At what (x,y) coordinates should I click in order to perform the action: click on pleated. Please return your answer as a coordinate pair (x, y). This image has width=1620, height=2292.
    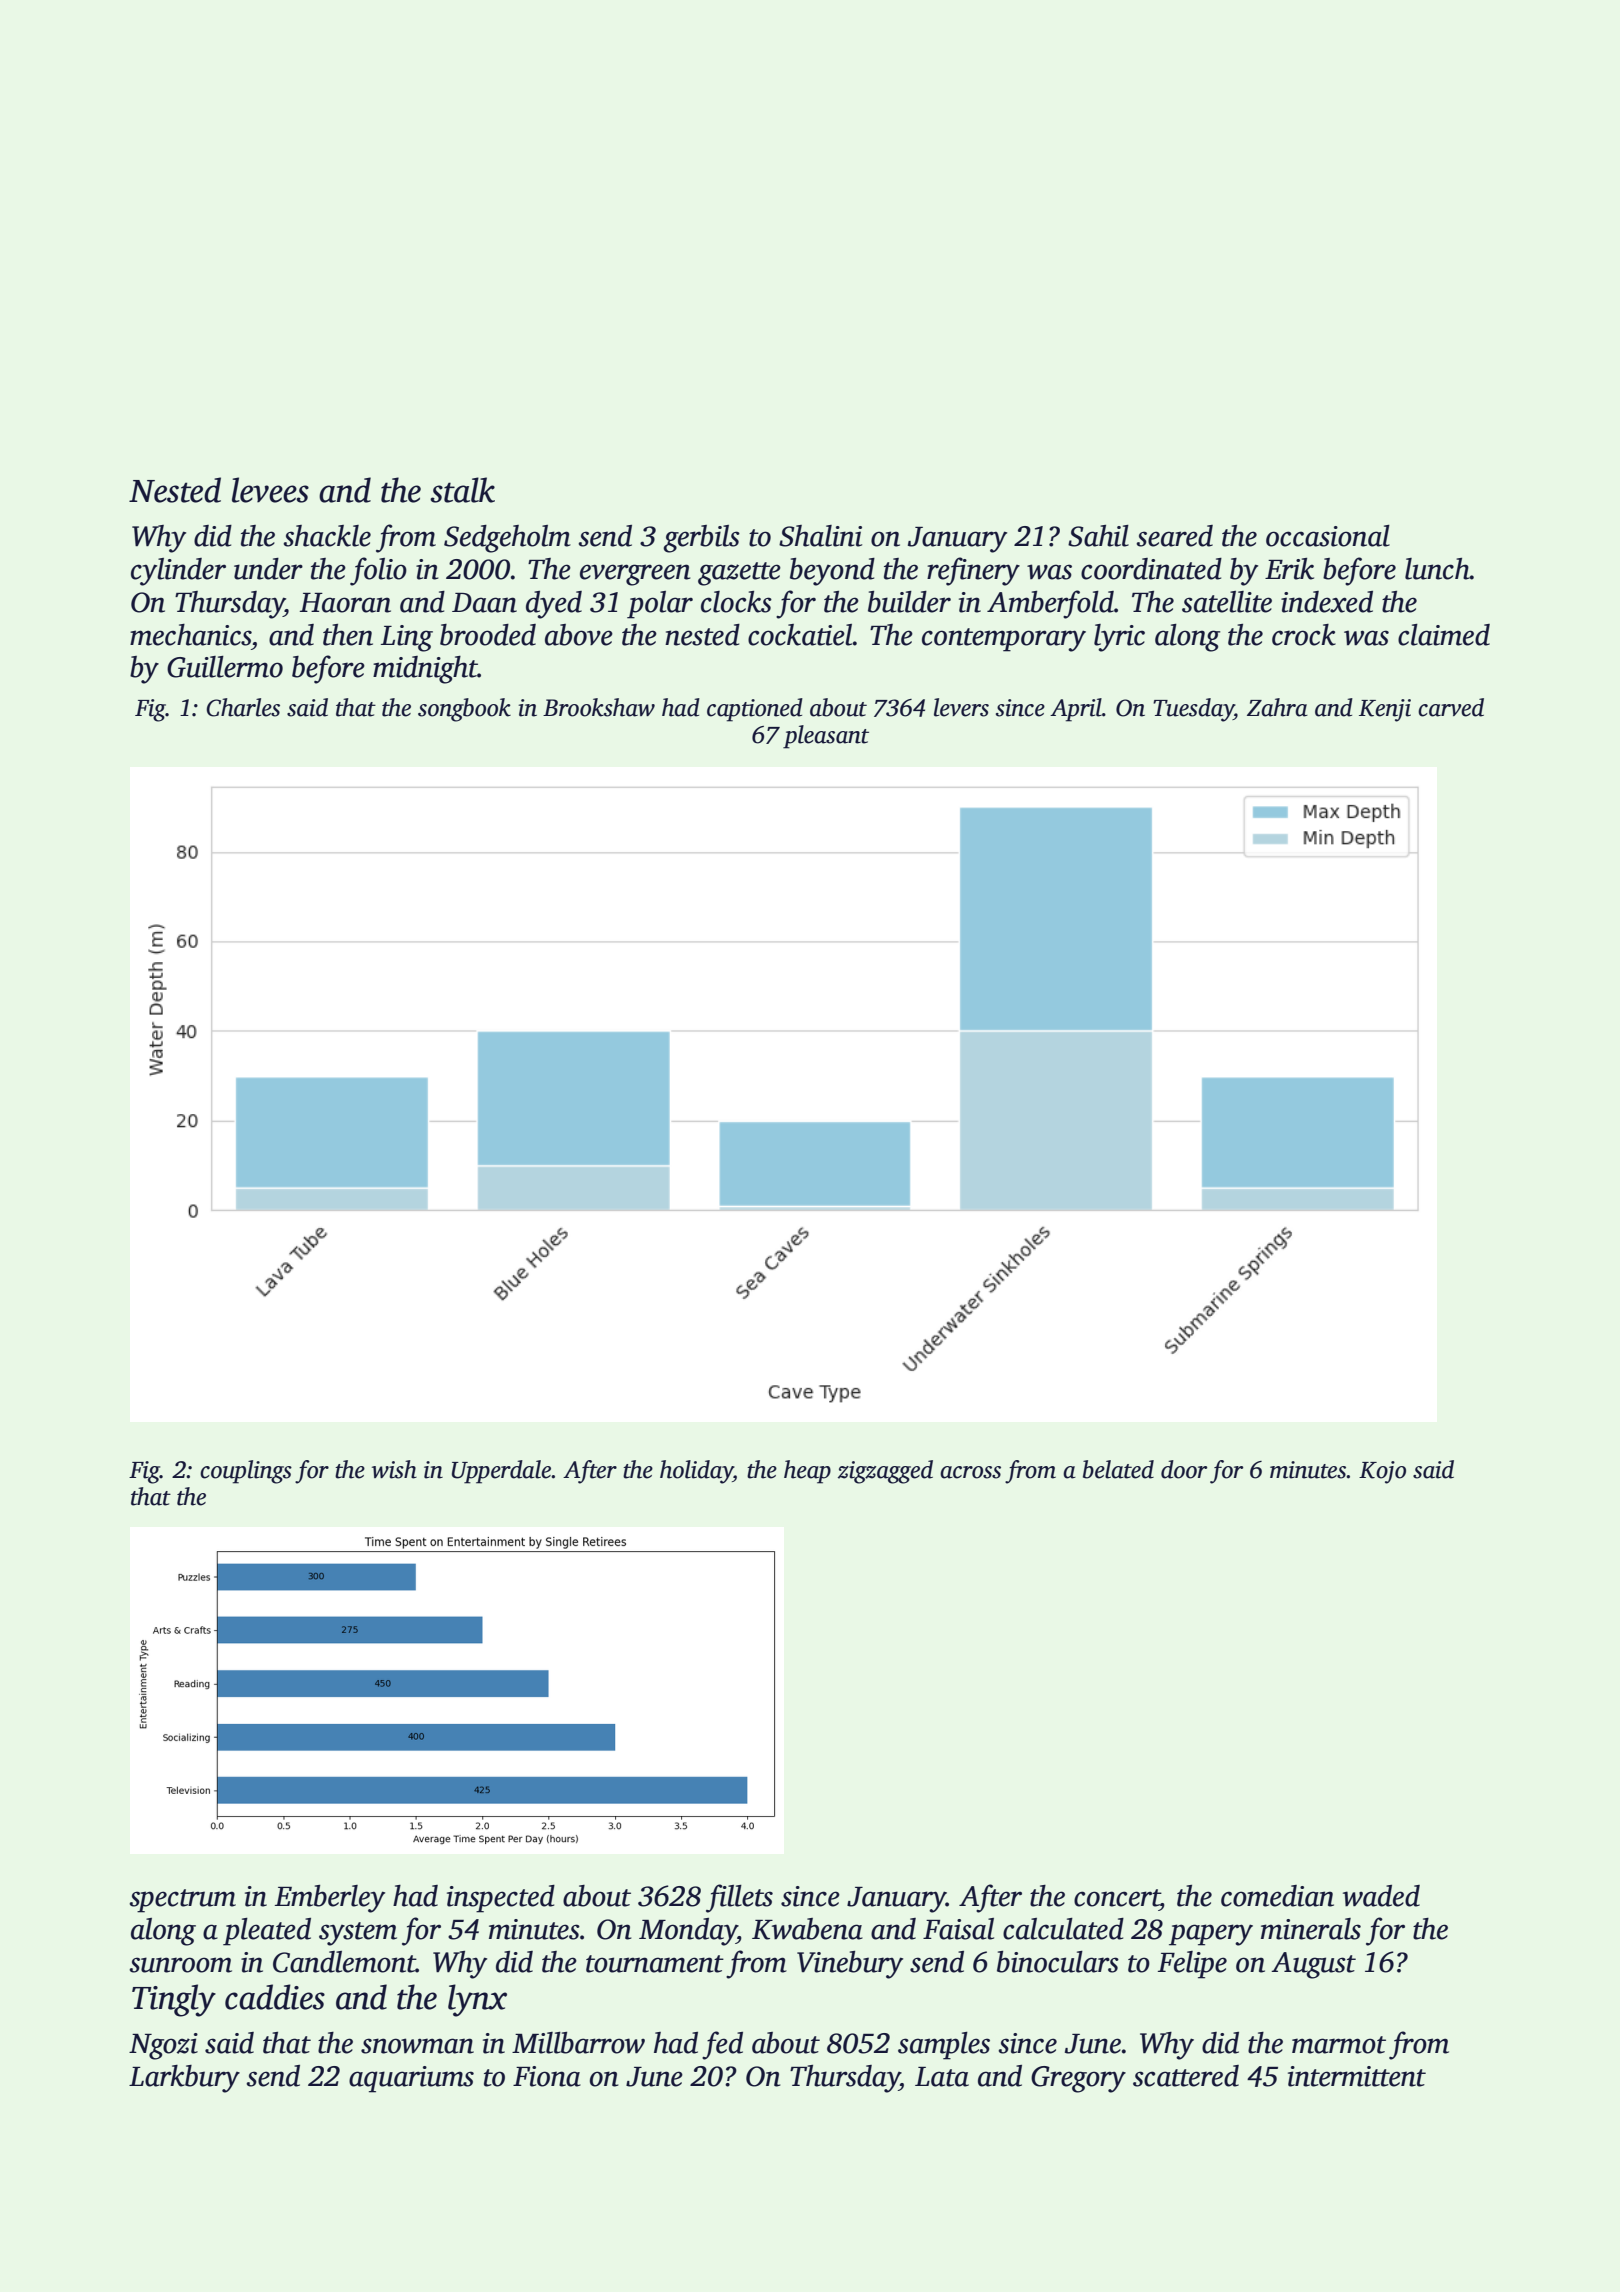
    Looking at the image, I should click on (267, 1932).
